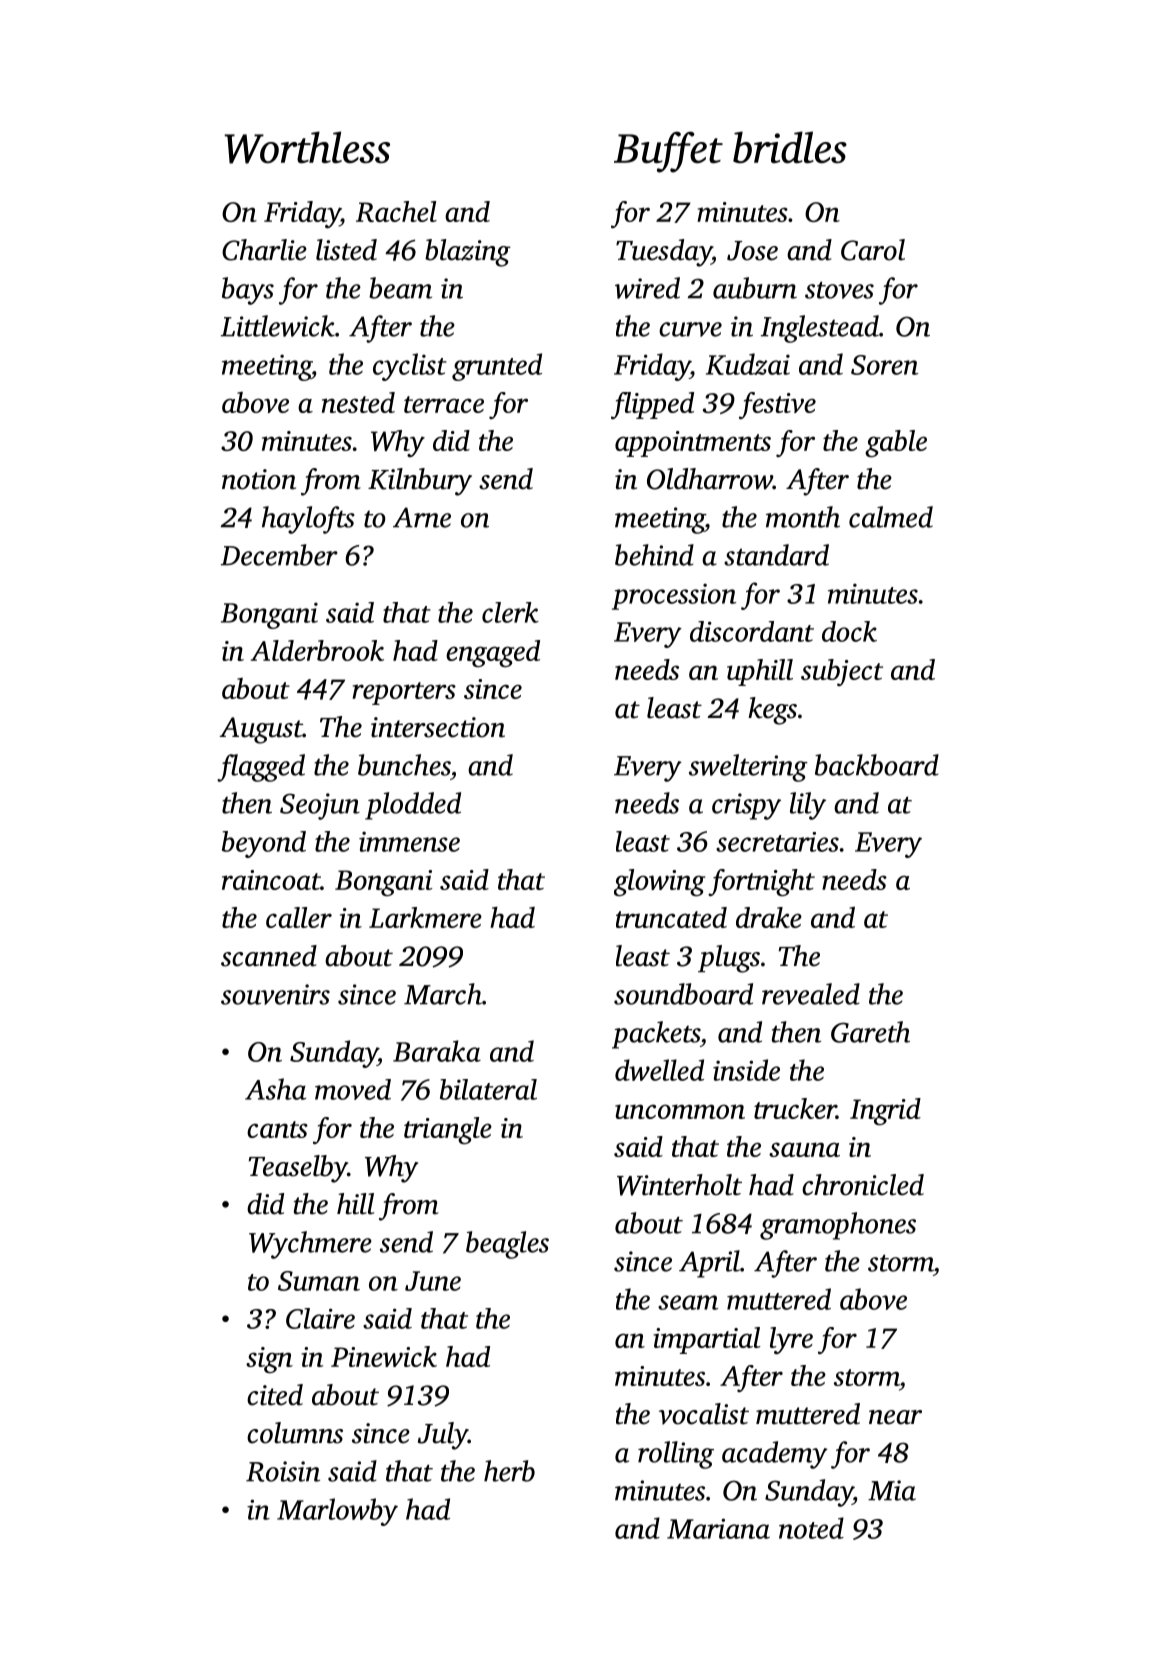 The height and width of the page is (1654, 1165). Describe the element at coordinates (873, 250) in the page. I see `Carol` at that location.
